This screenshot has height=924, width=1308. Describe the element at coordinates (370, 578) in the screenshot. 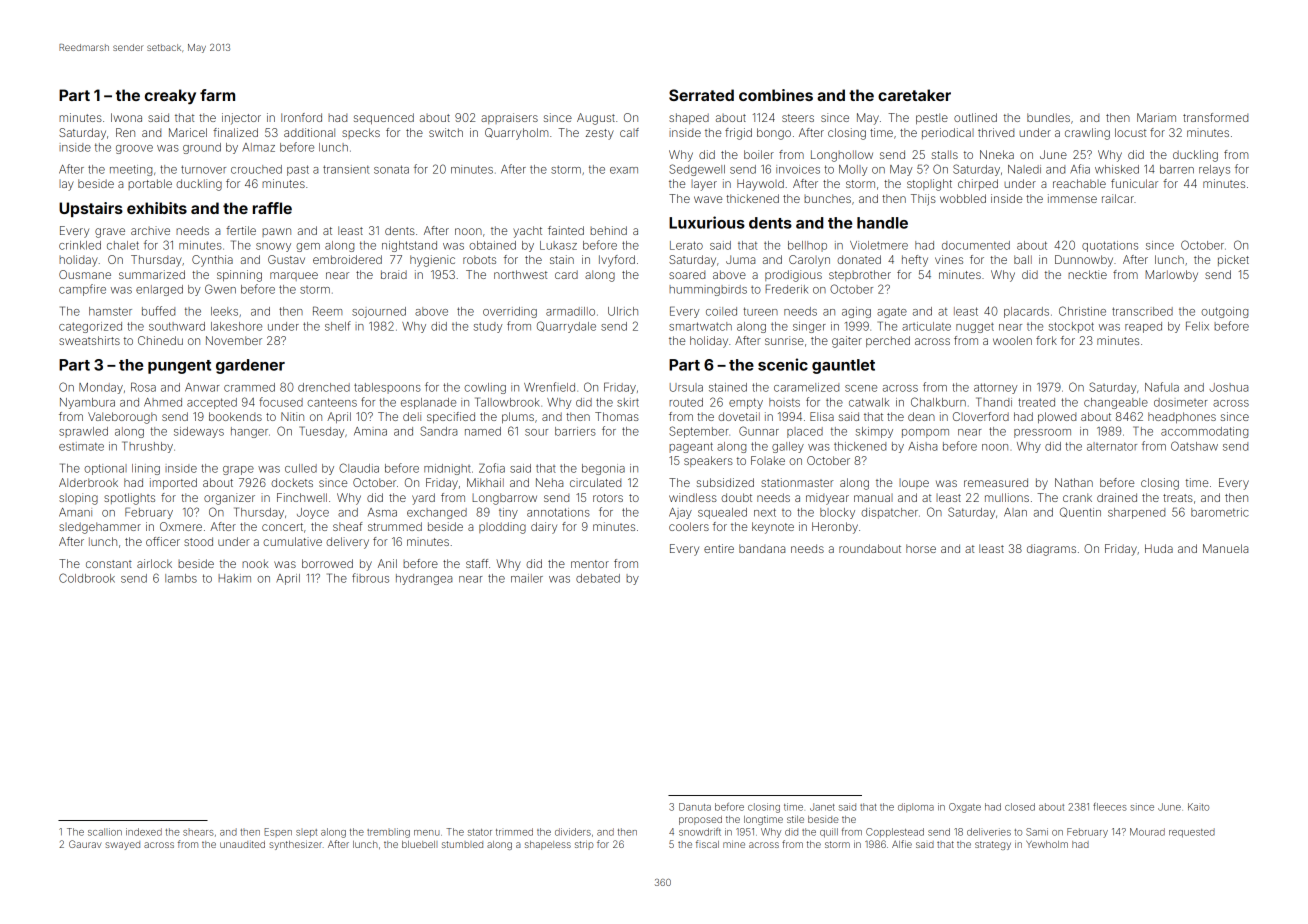

I see `fibrous` at that location.
